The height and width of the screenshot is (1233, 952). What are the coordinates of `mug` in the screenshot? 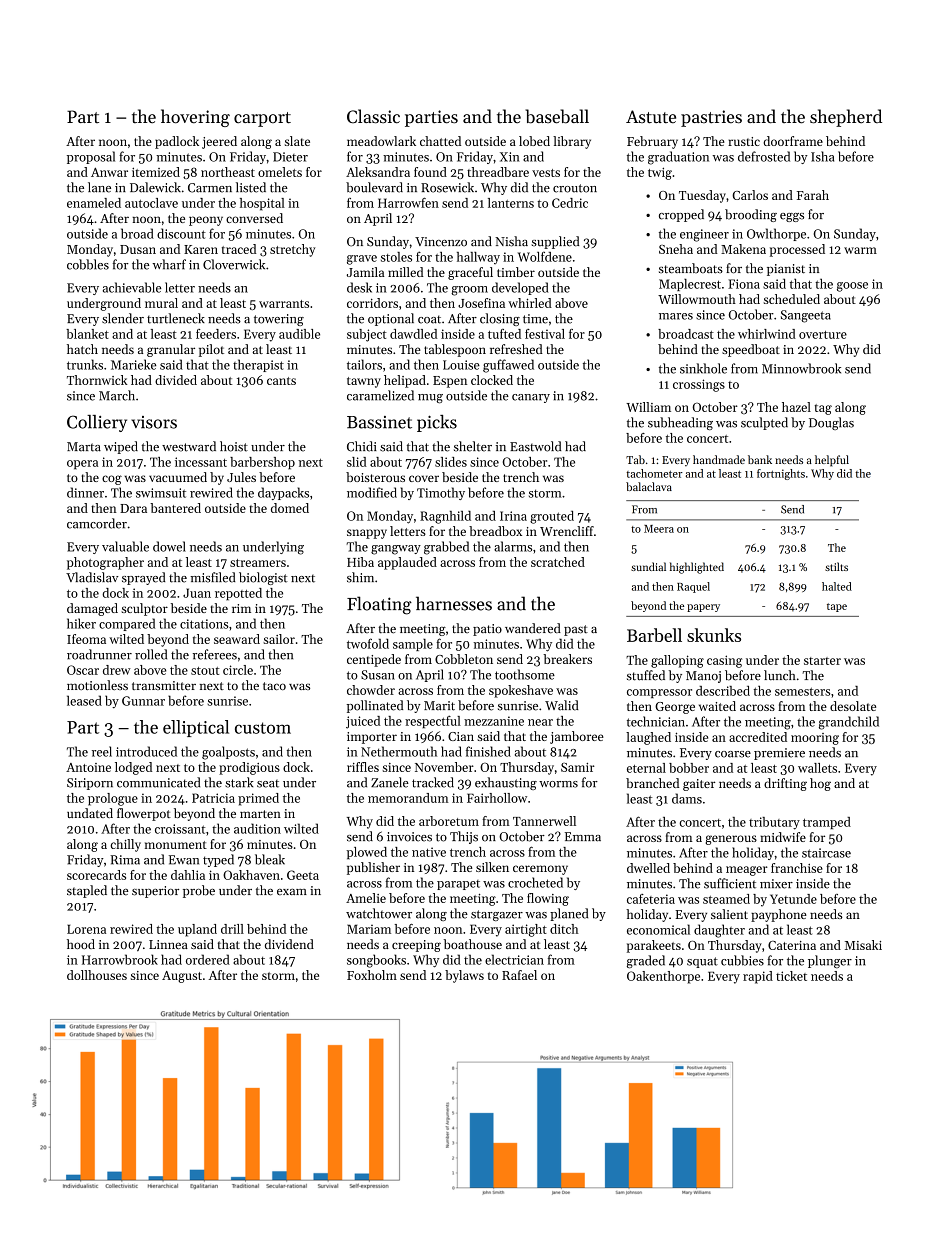 It's located at (430, 399).
